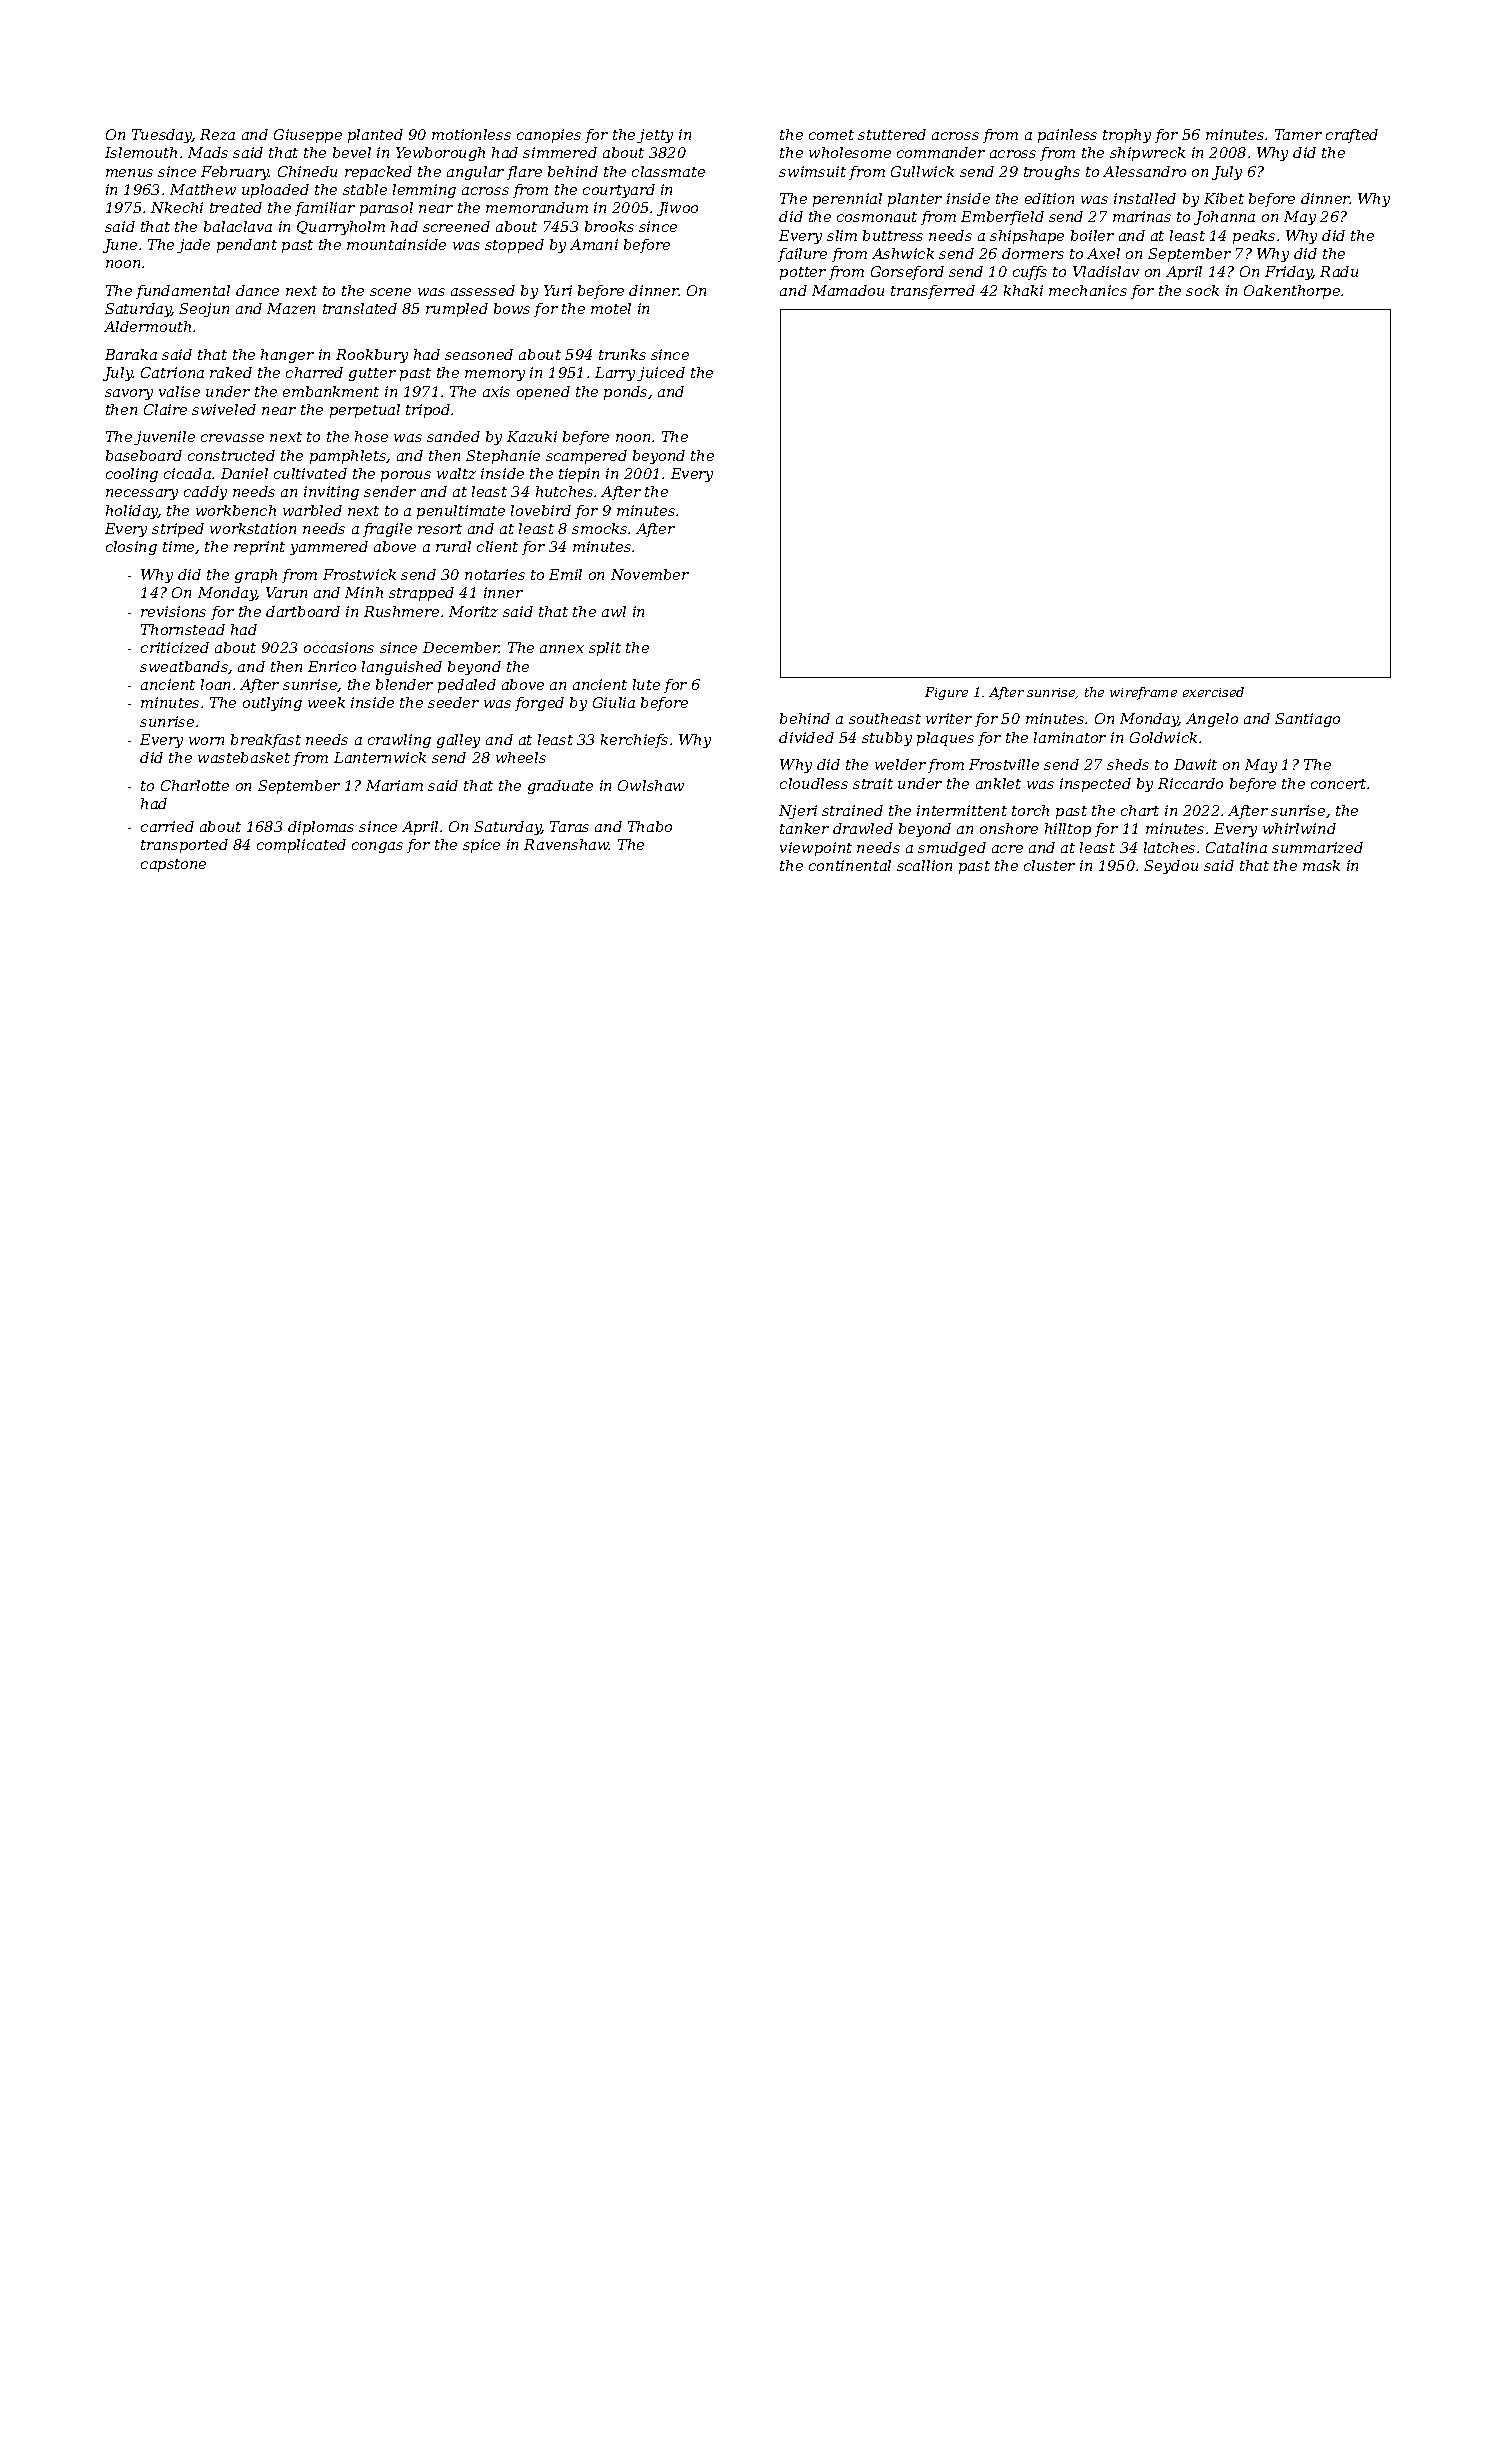 Image resolution: width=1496 pixels, height=2464 pixels. Describe the element at coordinates (622, 354) in the image. I see `trunks` at that location.
